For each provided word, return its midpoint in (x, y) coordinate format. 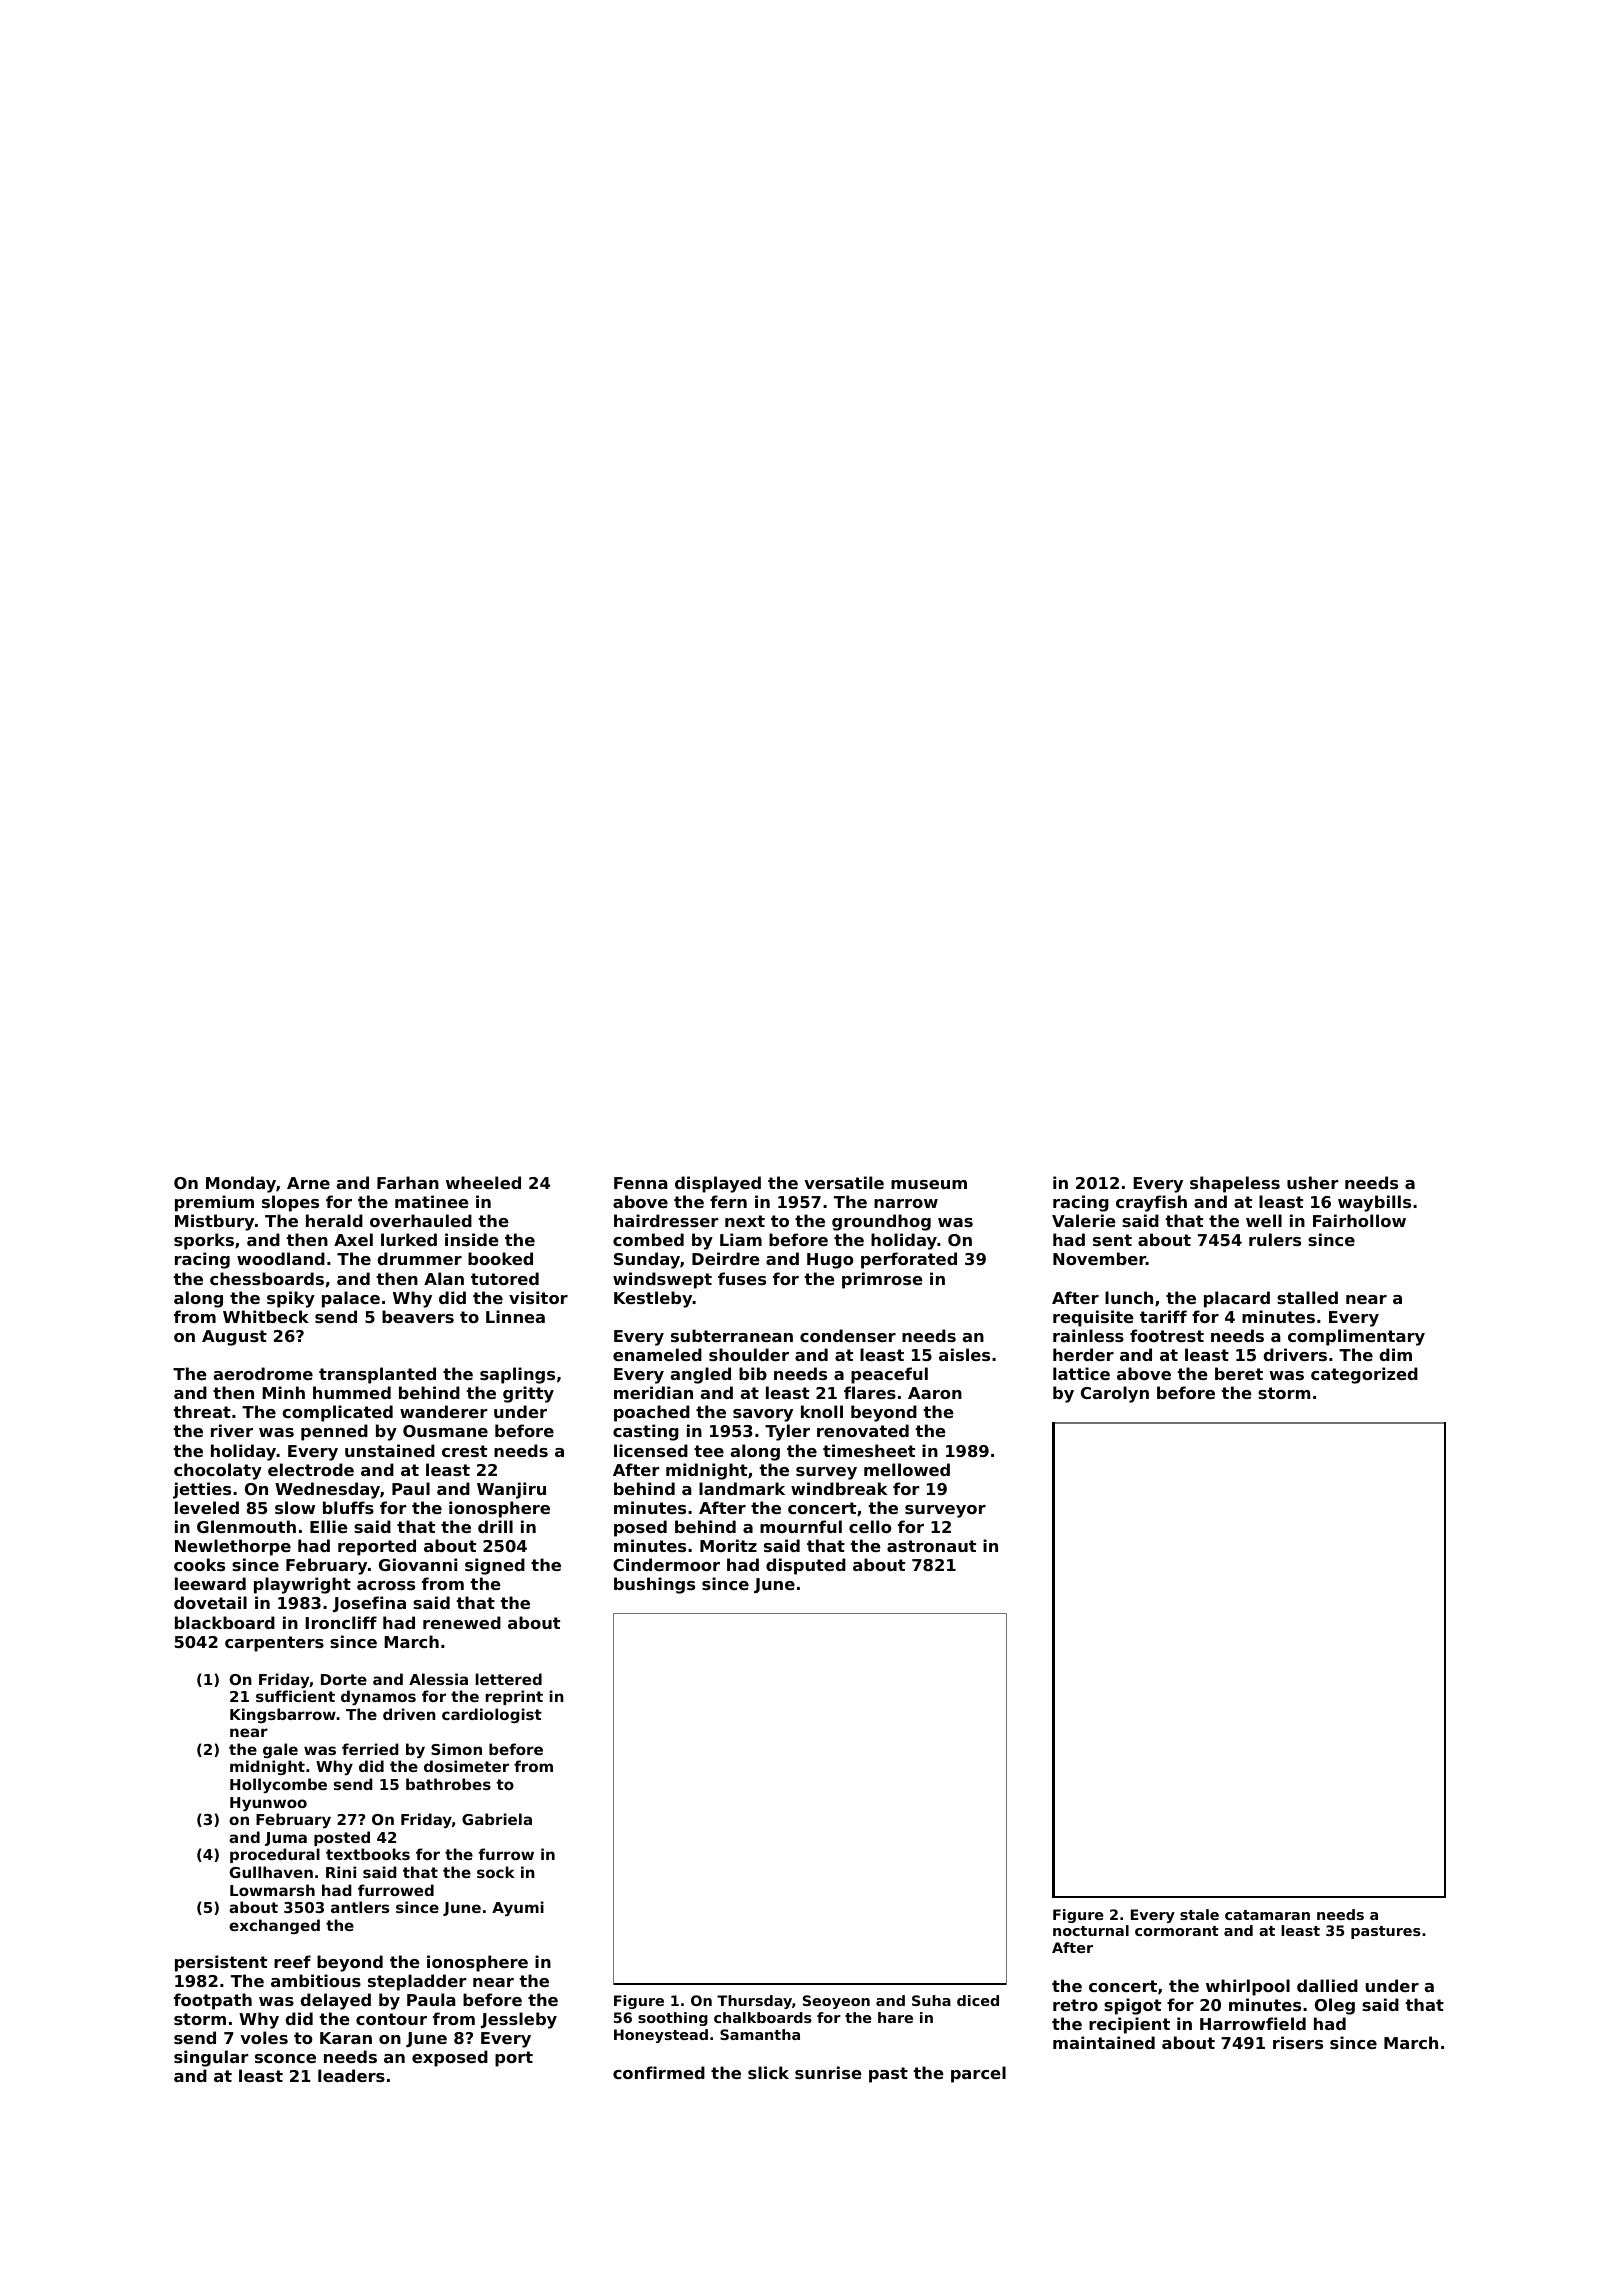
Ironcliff (341, 1622)
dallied (1327, 1985)
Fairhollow (1359, 1220)
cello (870, 1526)
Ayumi (518, 1908)
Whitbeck (266, 1316)
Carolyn (1115, 1394)
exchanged (274, 1926)
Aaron (935, 1393)
